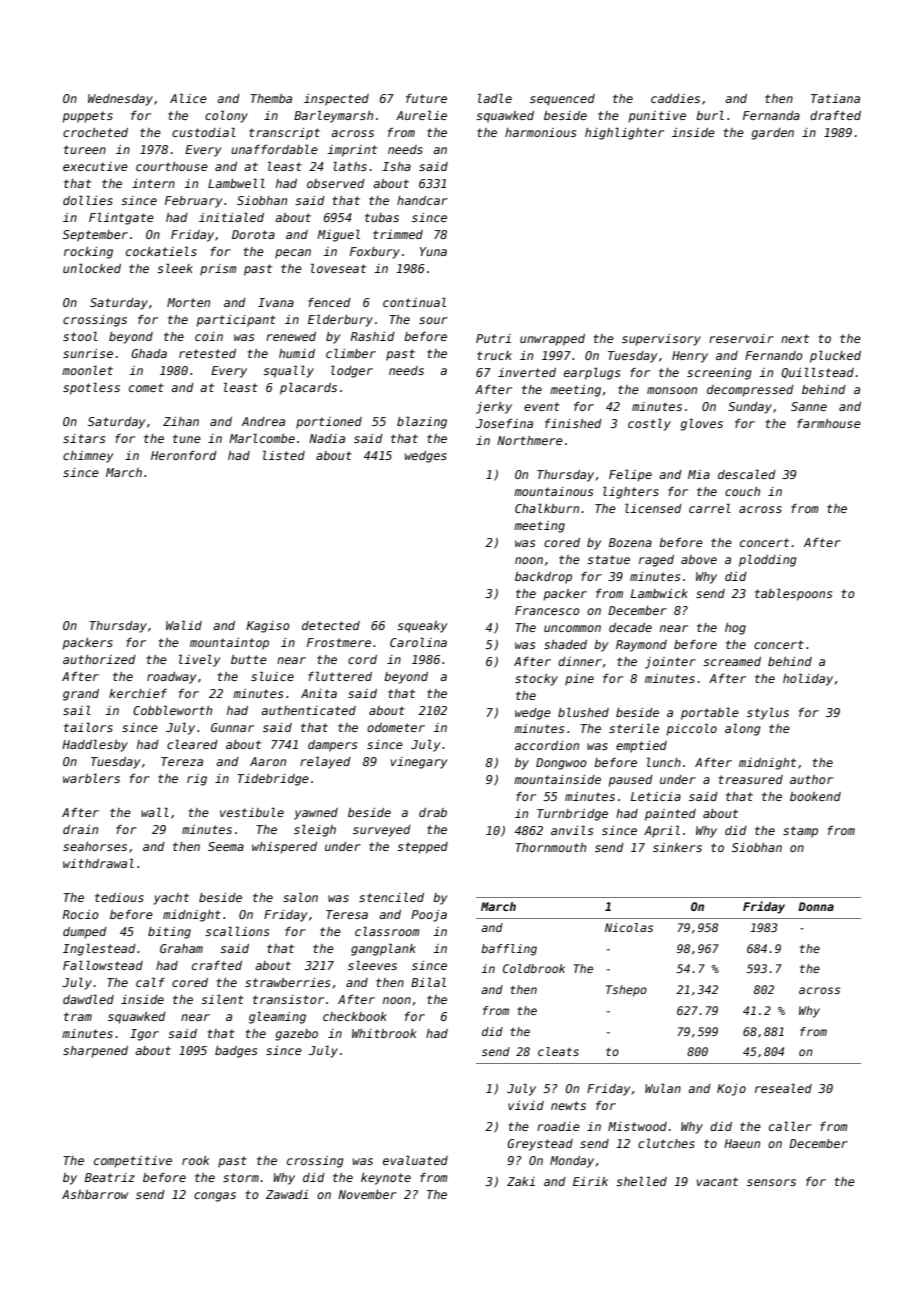 The height and width of the screenshot is (1308, 924). Describe the element at coordinates (336, 100) in the screenshot. I see `inspected` at that location.
